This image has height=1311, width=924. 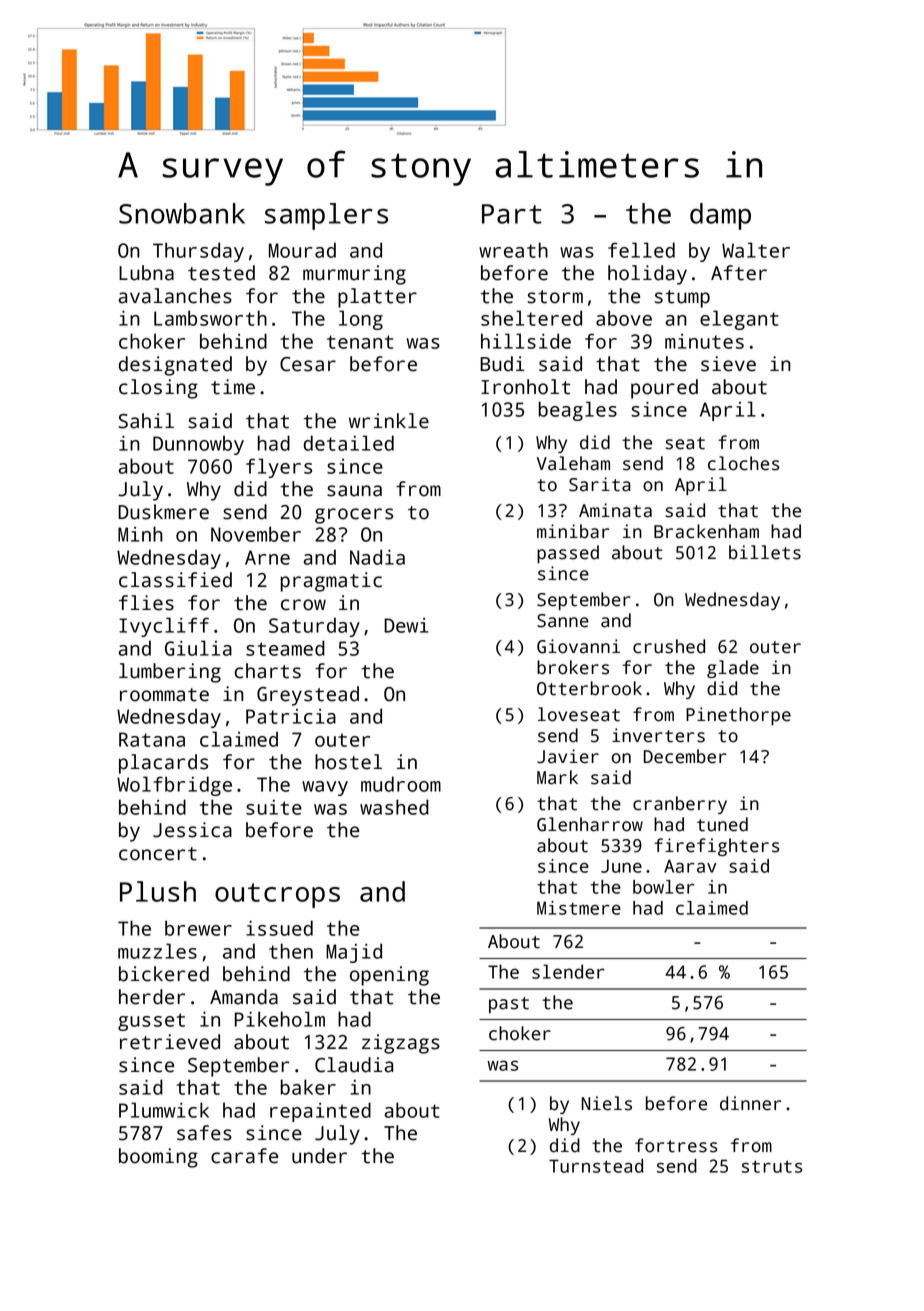 What do you see at coordinates (596, 1166) in the image?
I see `Turnstead` at bounding box center [596, 1166].
